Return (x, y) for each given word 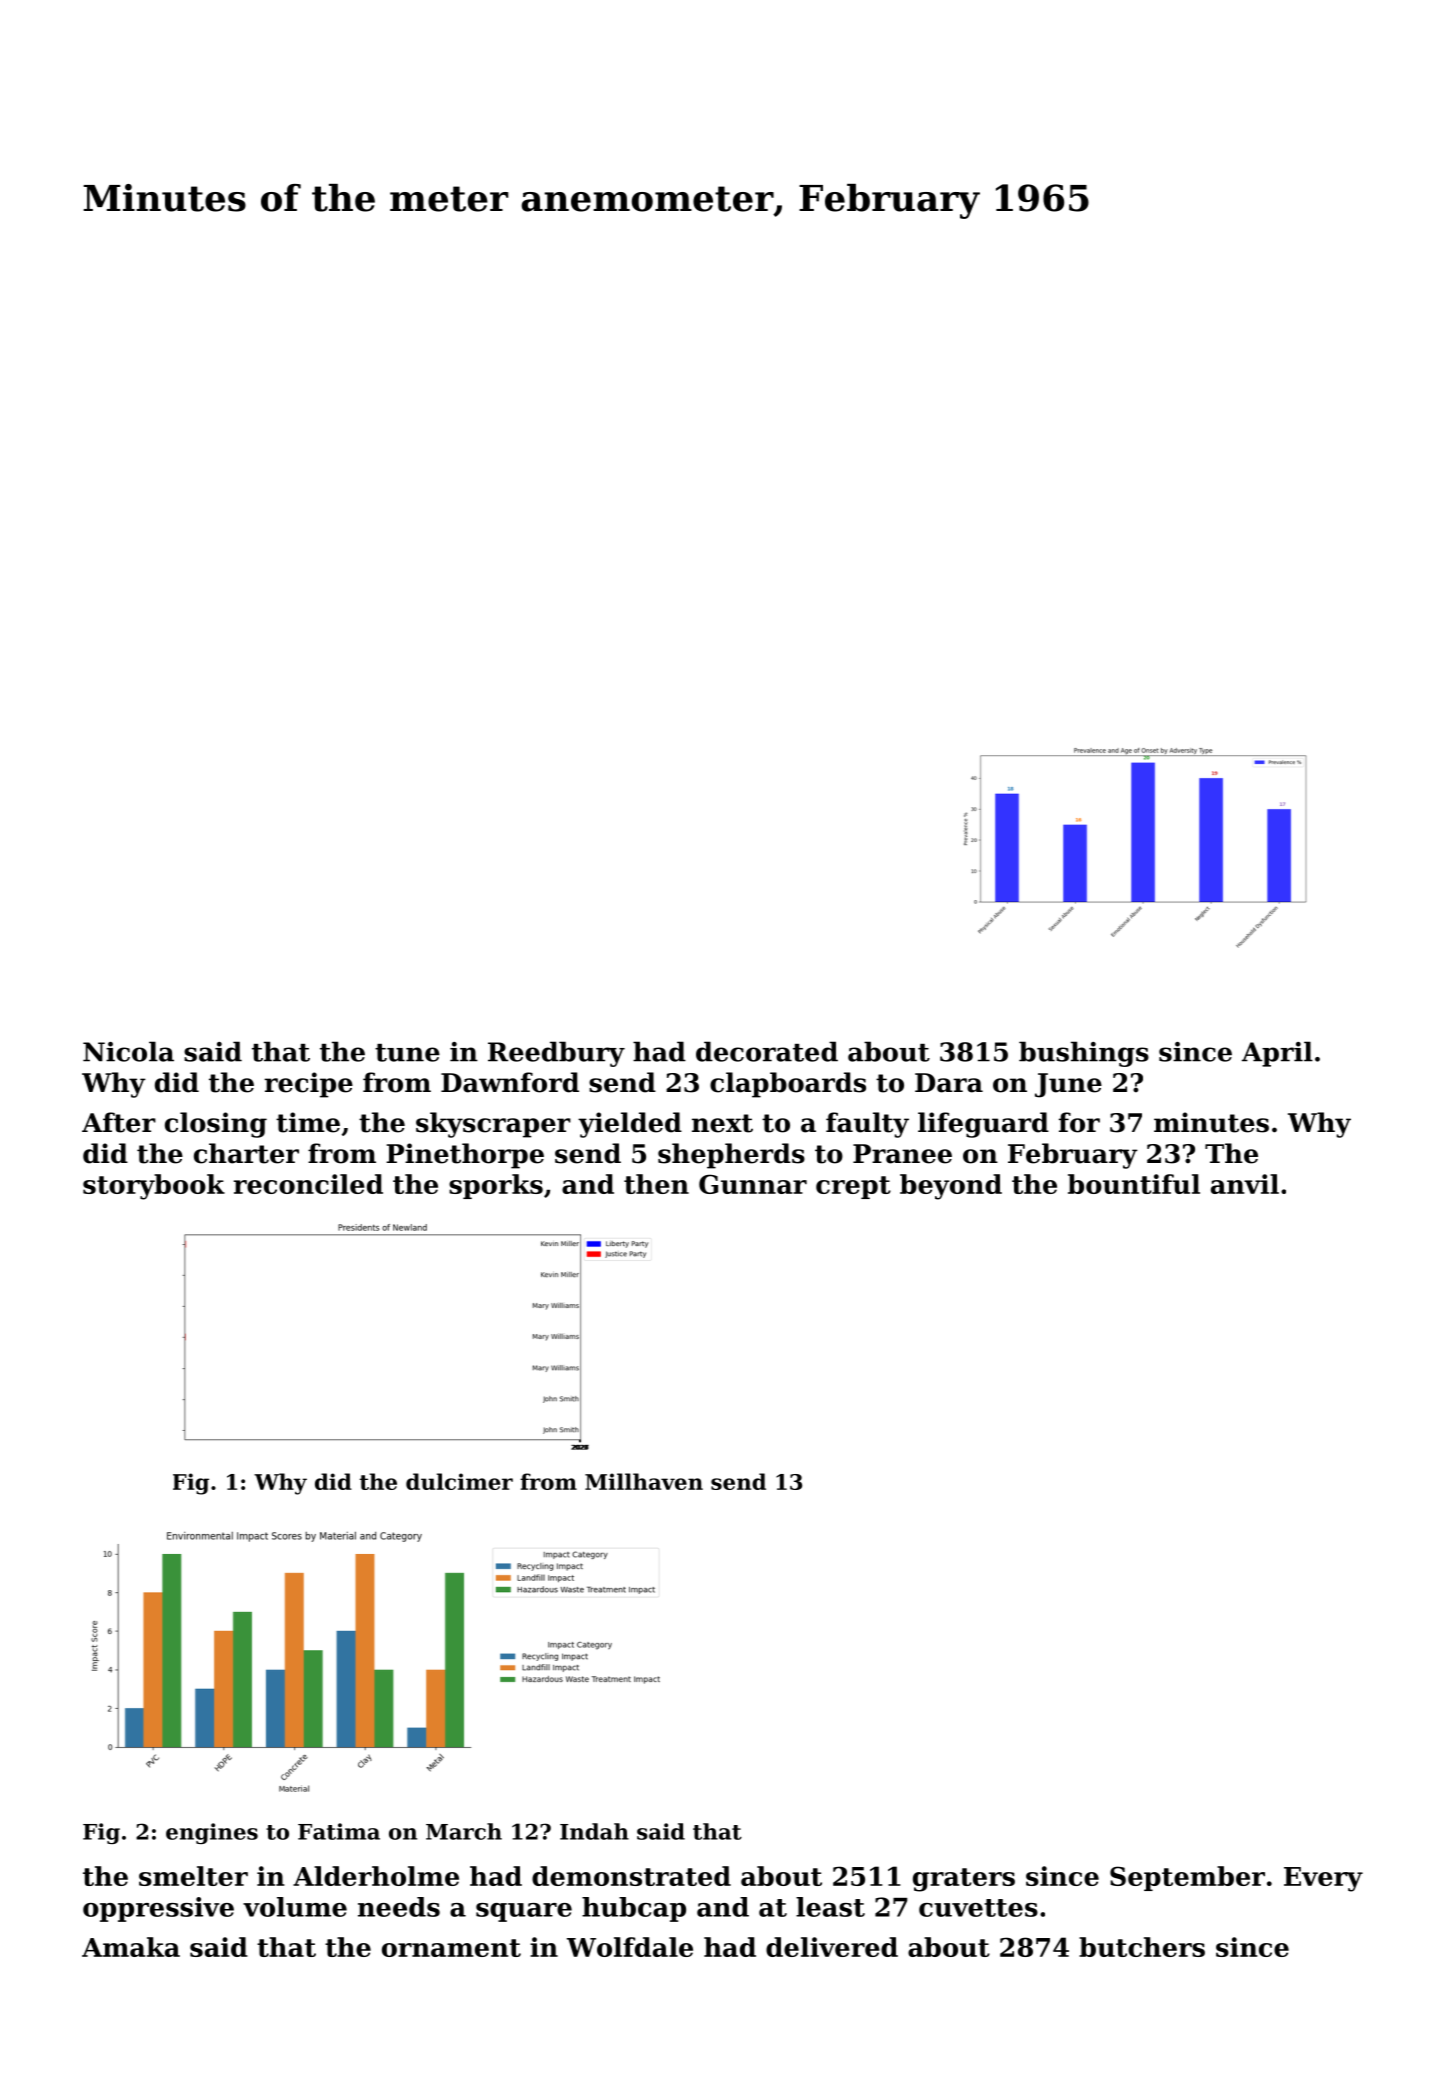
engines (212, 1833)
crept (853, 1187)
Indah (594, 1831)
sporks (496, 1186)
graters (964, 1880)
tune (407, 1053)
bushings (1084, 1054)
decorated (767, 1051)
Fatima (339, 1831)
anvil (1245, 1184)
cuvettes (978, 1908)
